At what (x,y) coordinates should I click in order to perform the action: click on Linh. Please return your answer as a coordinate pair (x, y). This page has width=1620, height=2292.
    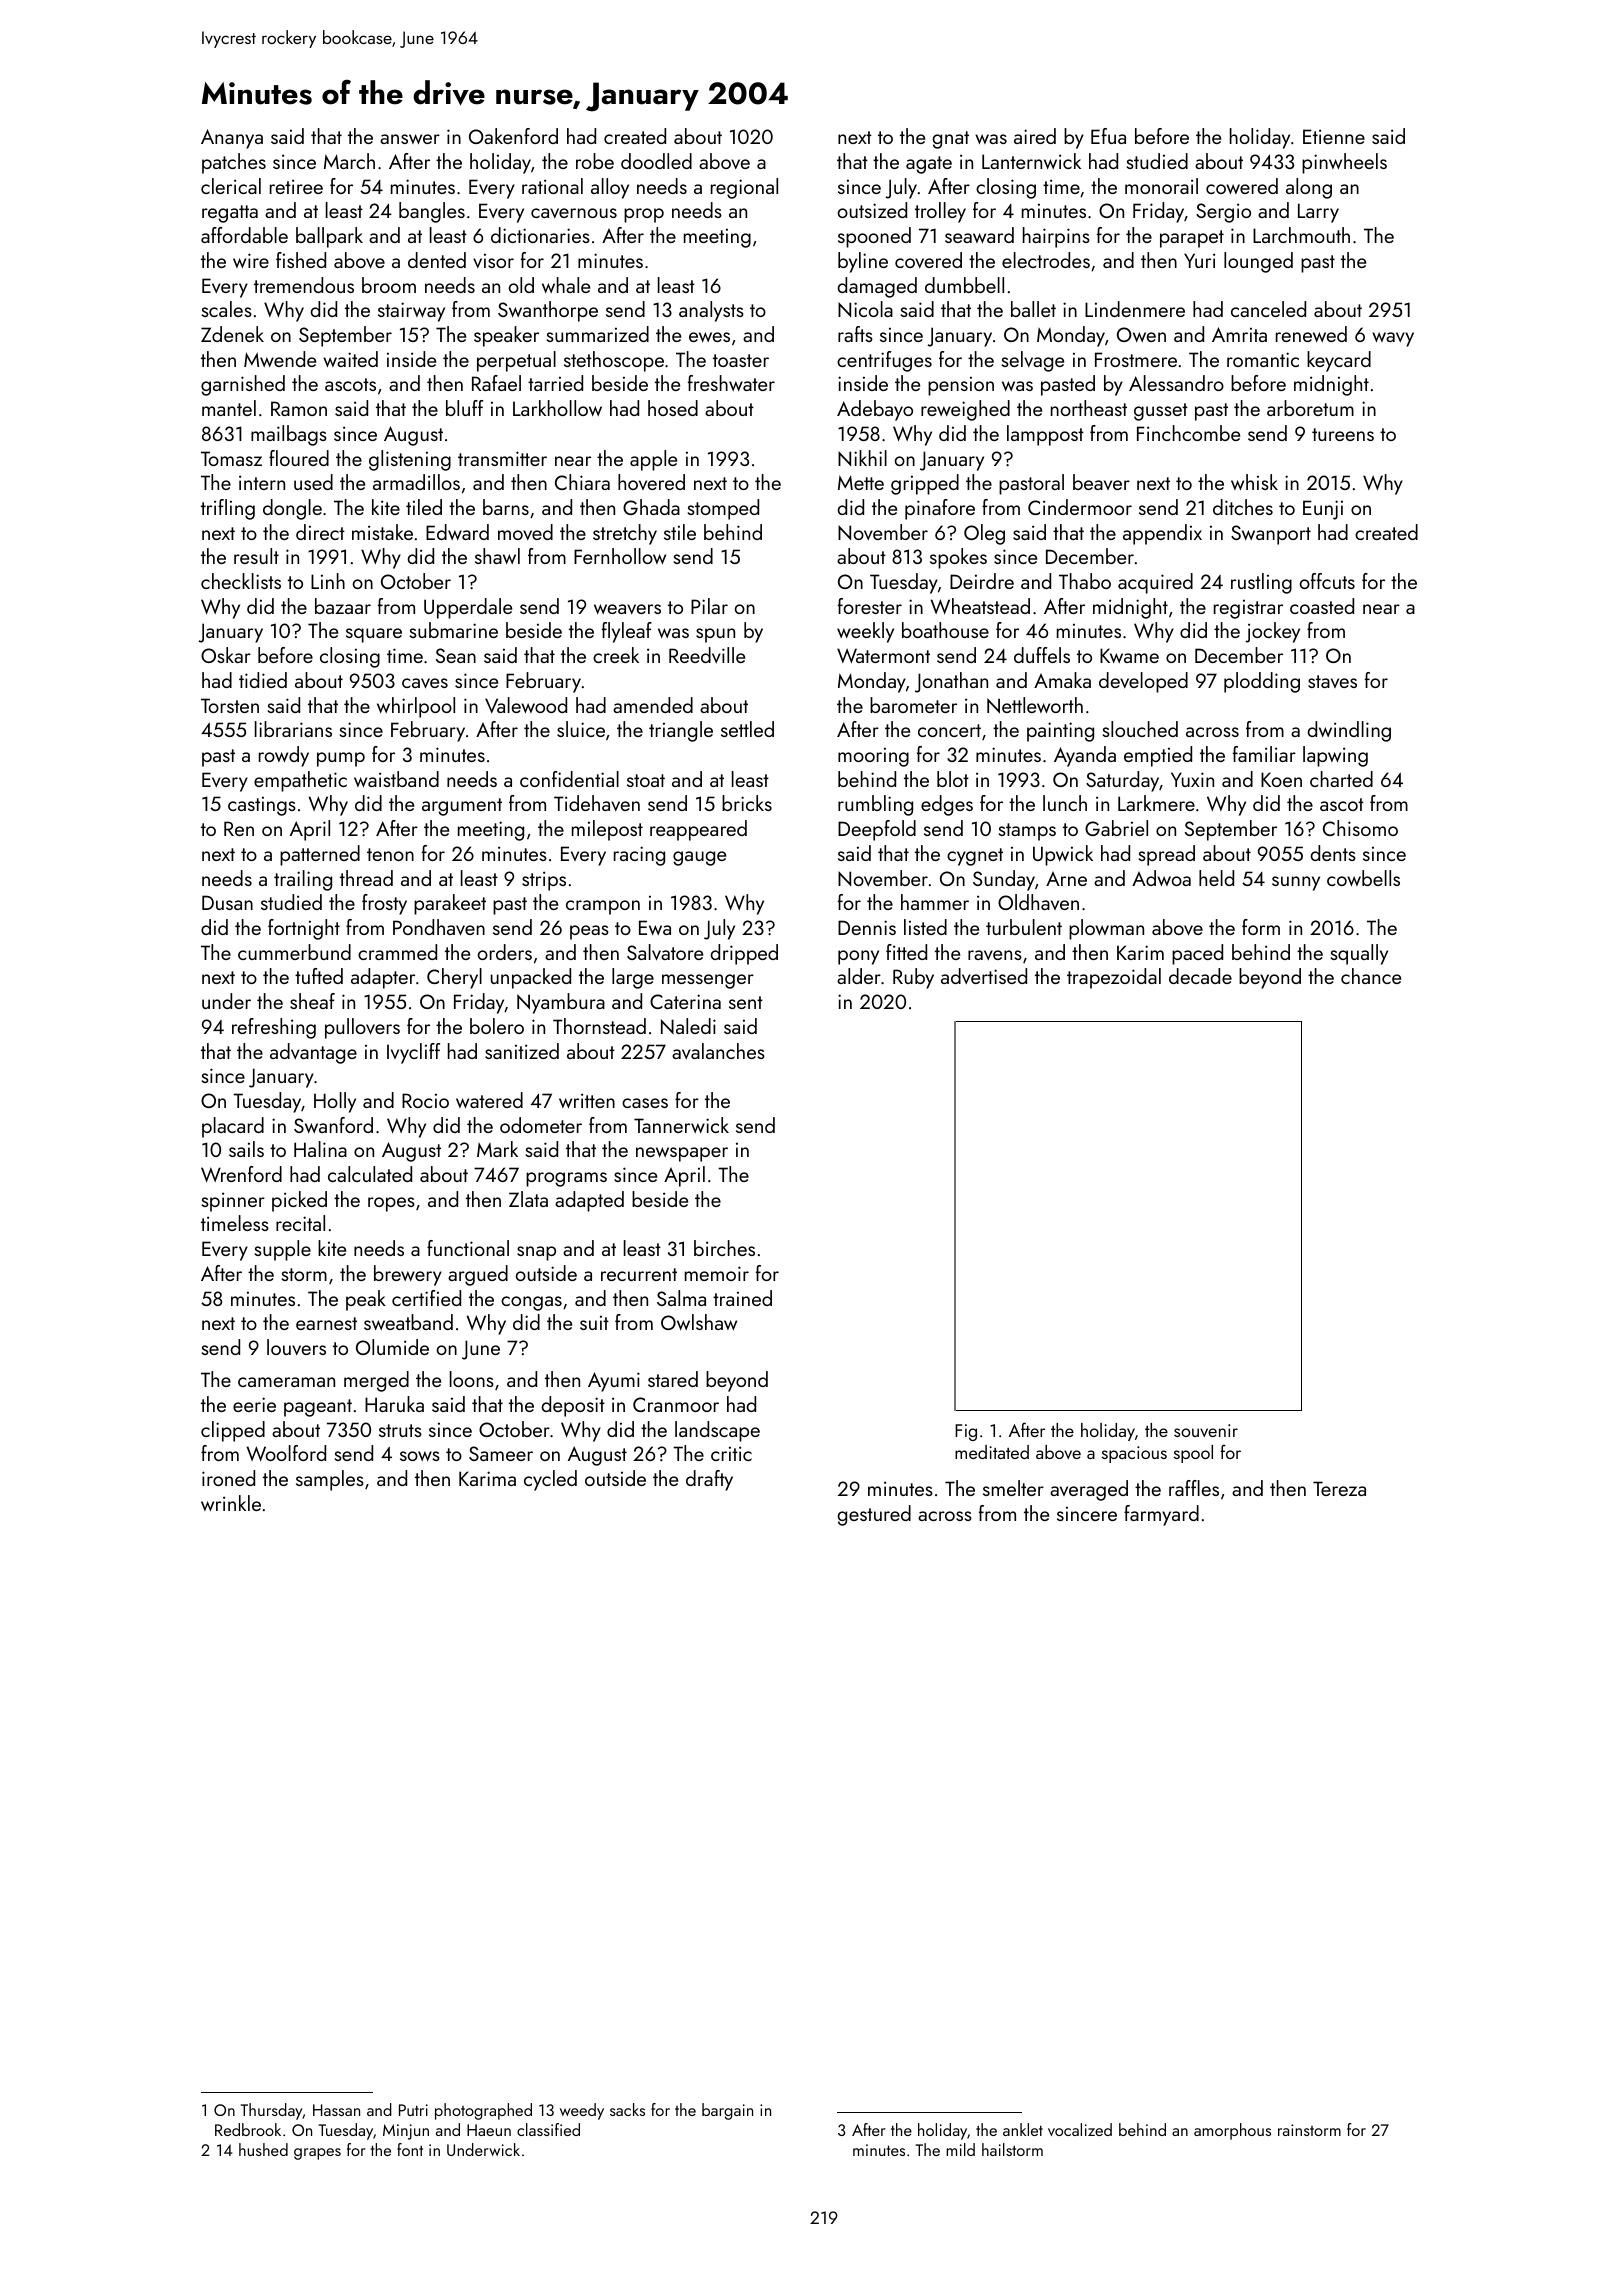
    Looking at the image, I should click on (328, 581).
